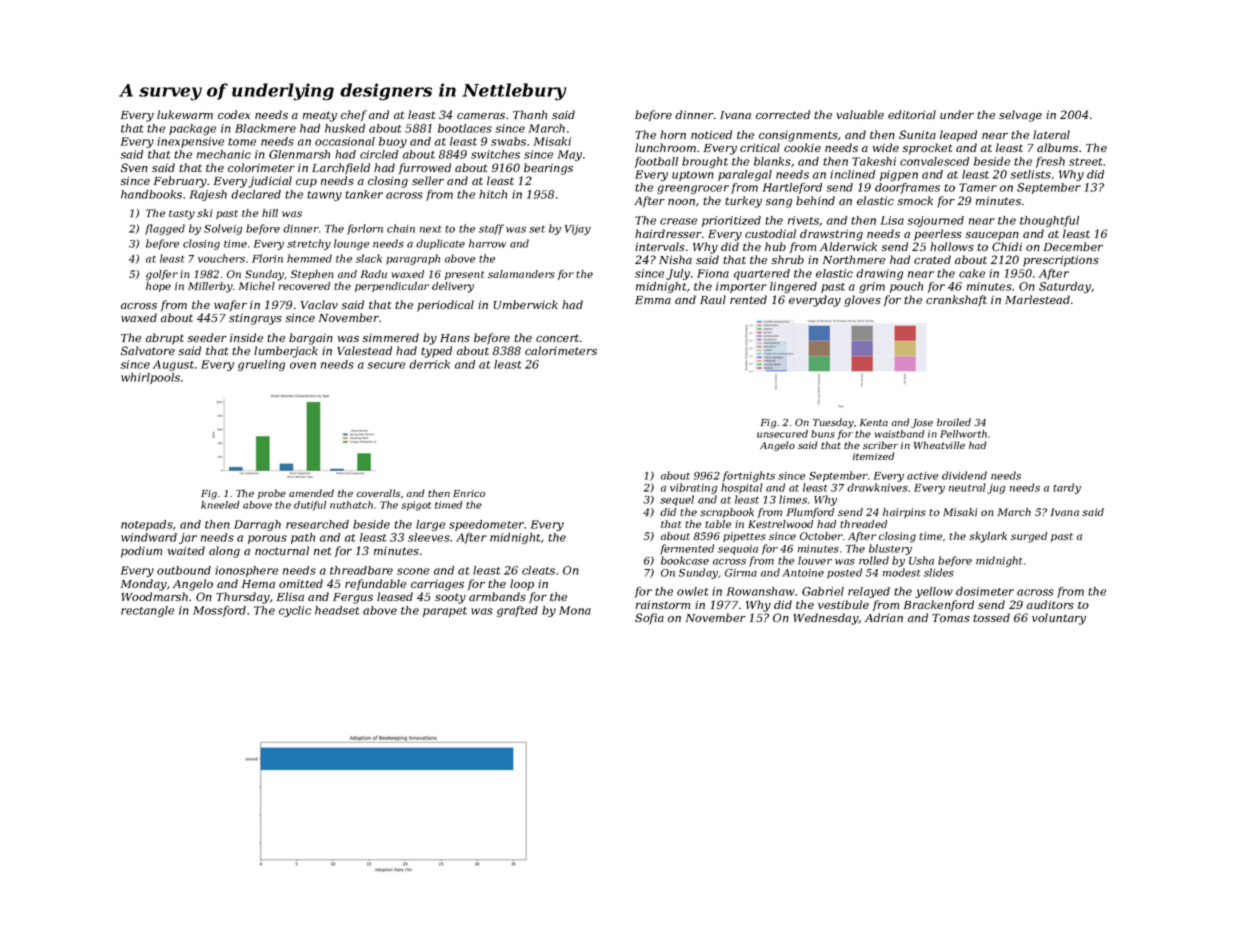  What do you see at coordinates (1037, 299) in the document?
I see `Marlestead` at bounding box center [1037, 299].
